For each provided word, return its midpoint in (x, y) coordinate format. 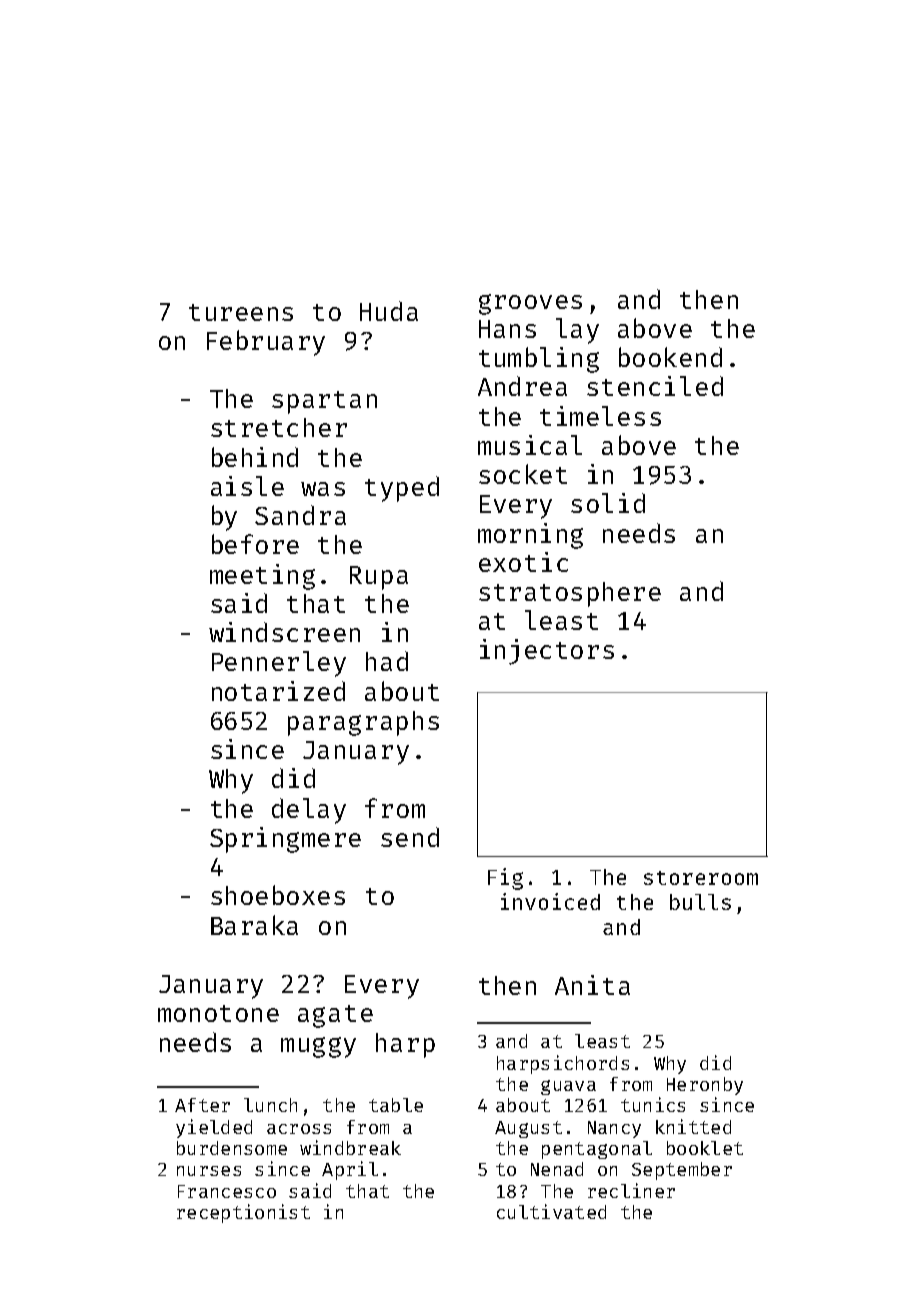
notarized (278, 691)
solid (608, 503)
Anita (592, 985)
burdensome (232, 1148)
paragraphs (363, 723)
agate (335, 1016)
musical (530, 445)
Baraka (254, 925)
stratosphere (570, 594)
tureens (241, 312)
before (255, 544)
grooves (530, 304)
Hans (507, 329)
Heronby (705, 1086)
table (396, 1105)
